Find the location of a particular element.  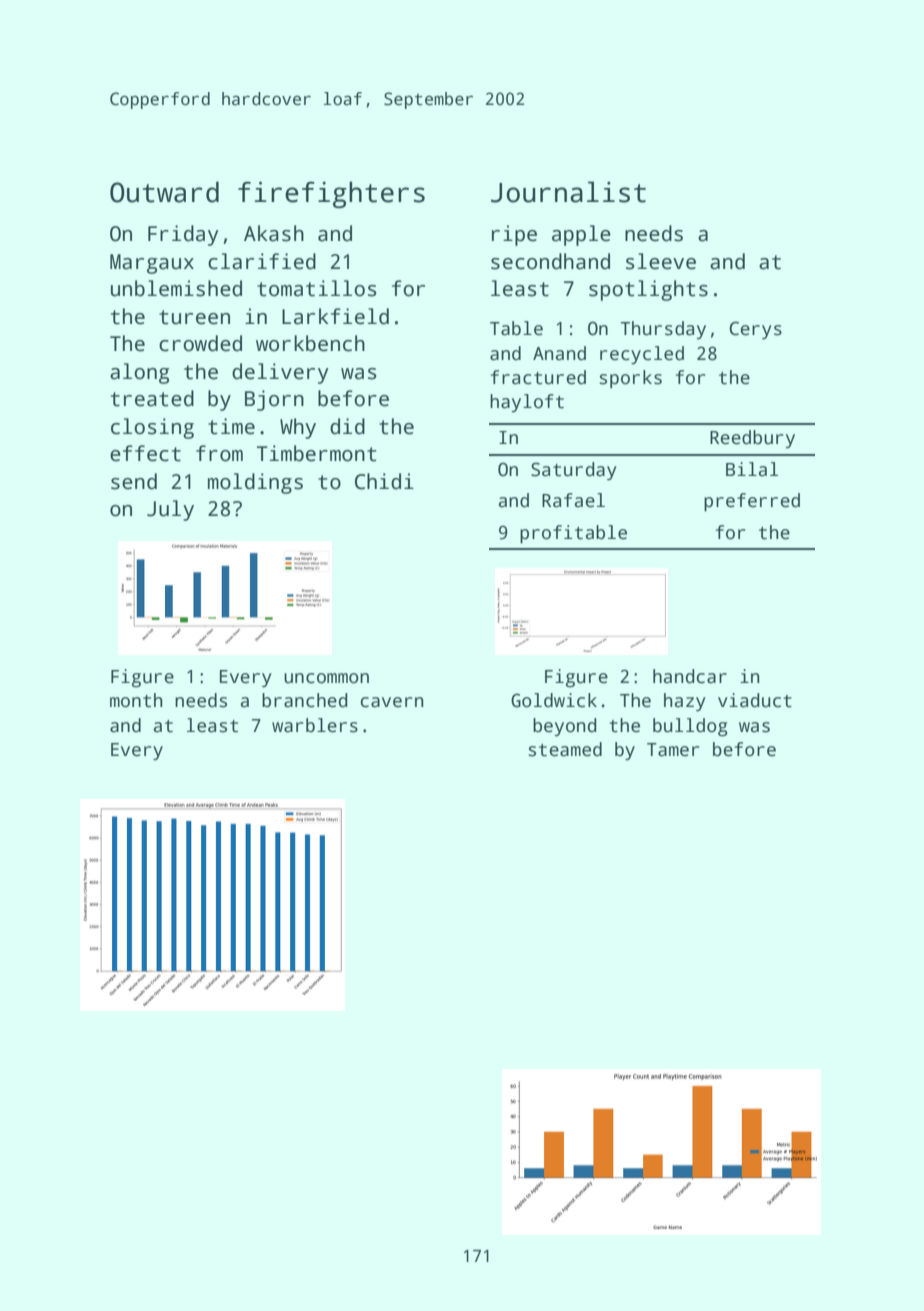

Cerys is located at coordinates (755, 330).
